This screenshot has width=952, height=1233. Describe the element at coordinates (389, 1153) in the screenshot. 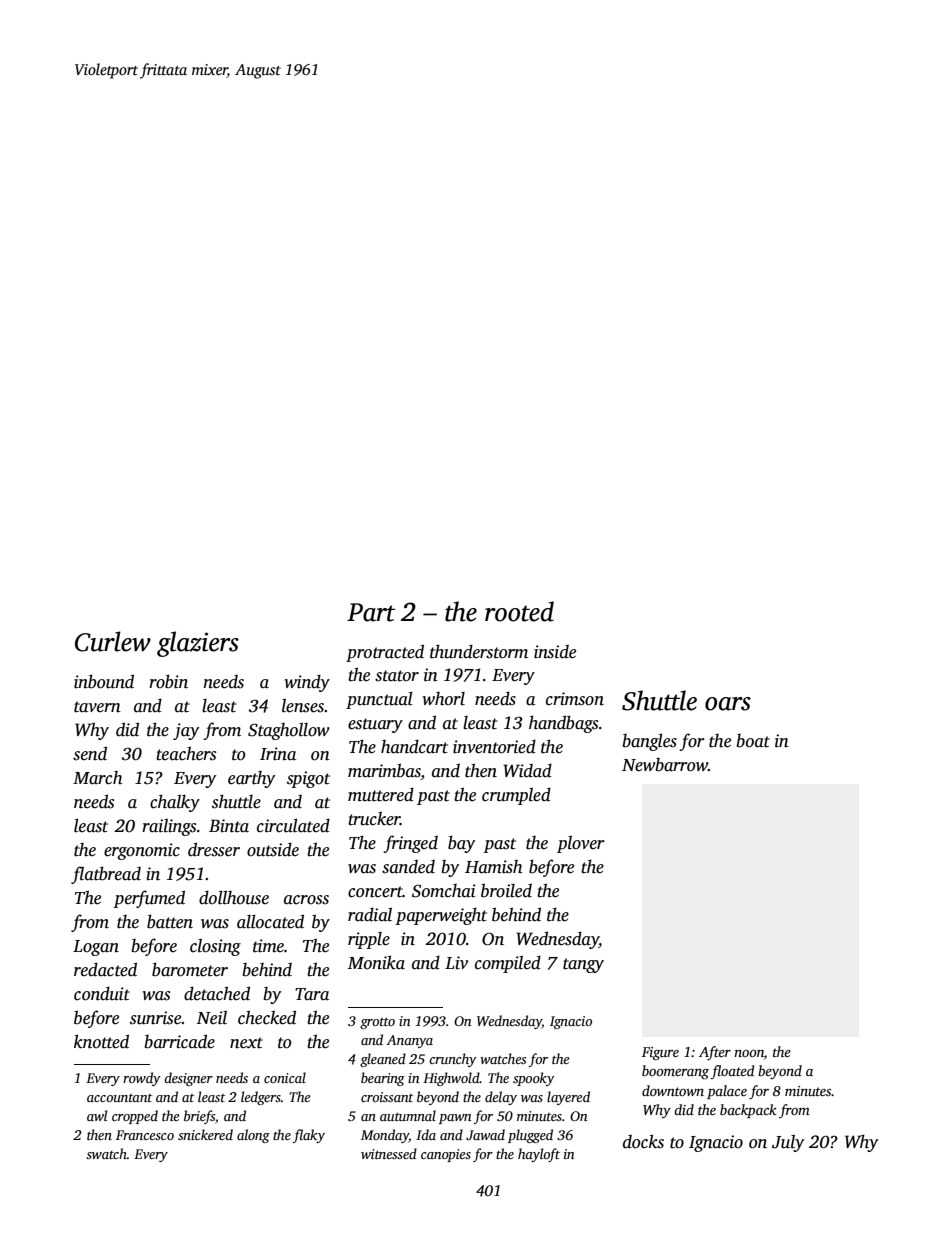

I see `witnessed` at that location.
